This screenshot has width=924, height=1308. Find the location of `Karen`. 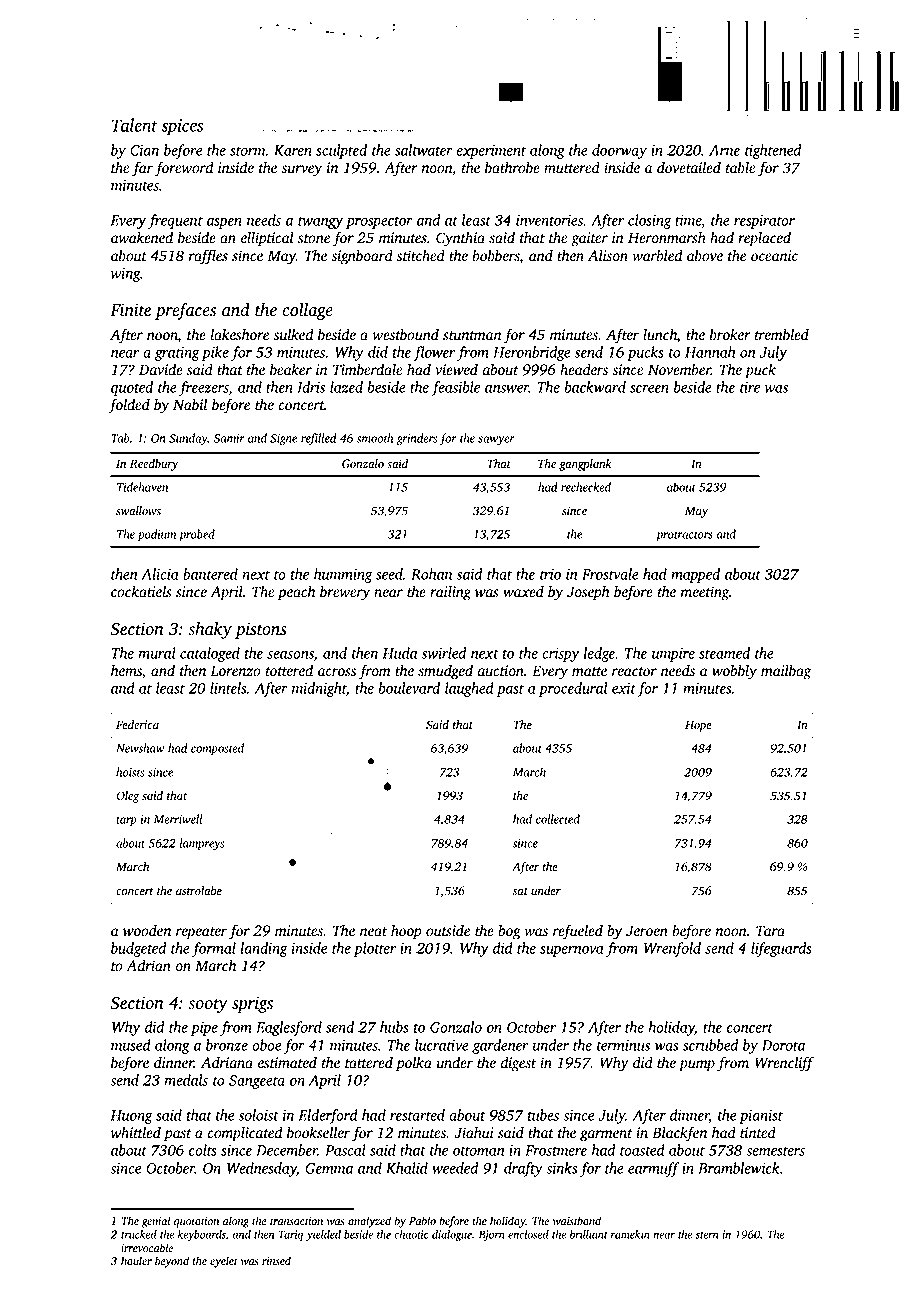

Karen is located at coordinates (293, 150).
